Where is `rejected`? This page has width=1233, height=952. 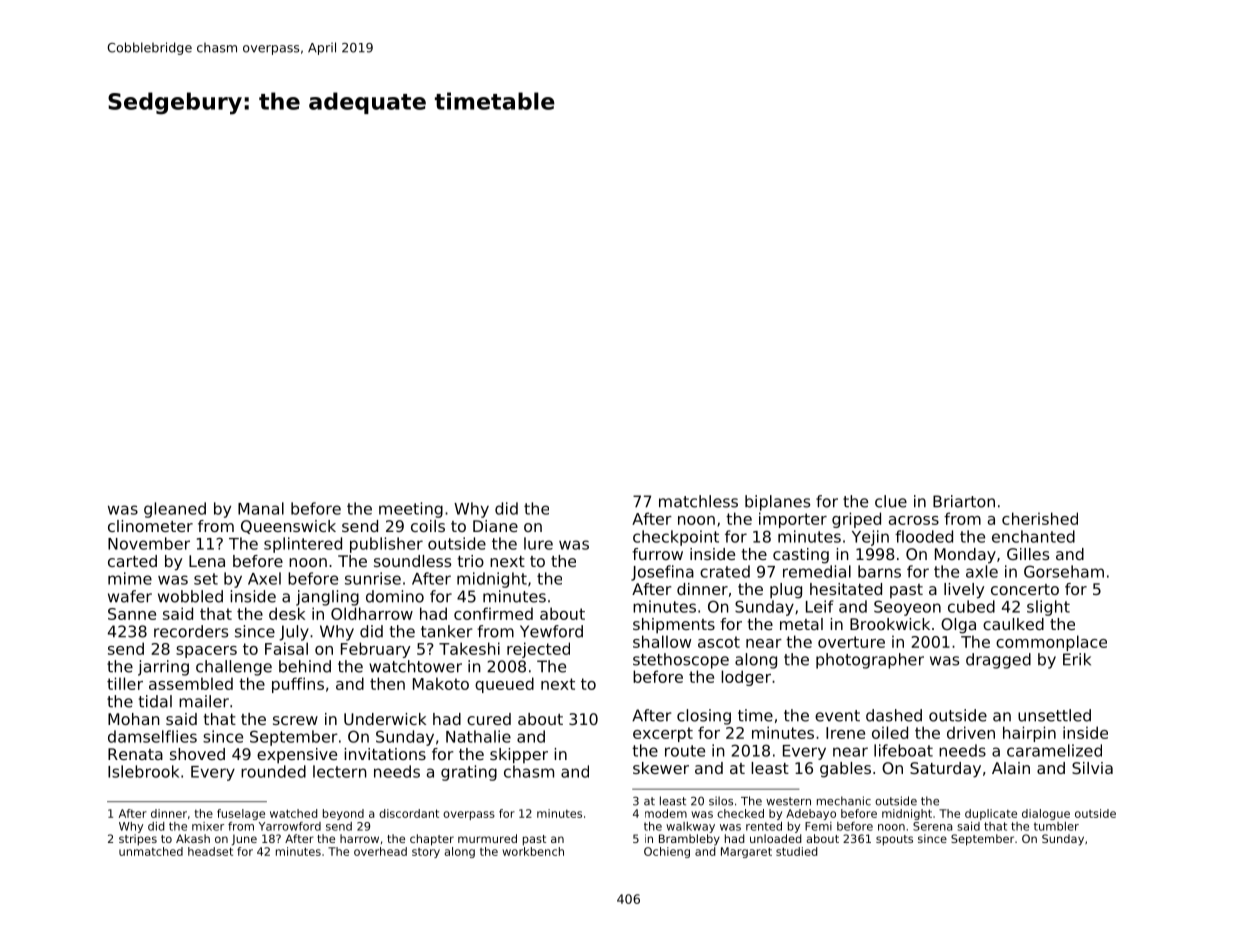
rejected is located at coordinates (538, 650).
